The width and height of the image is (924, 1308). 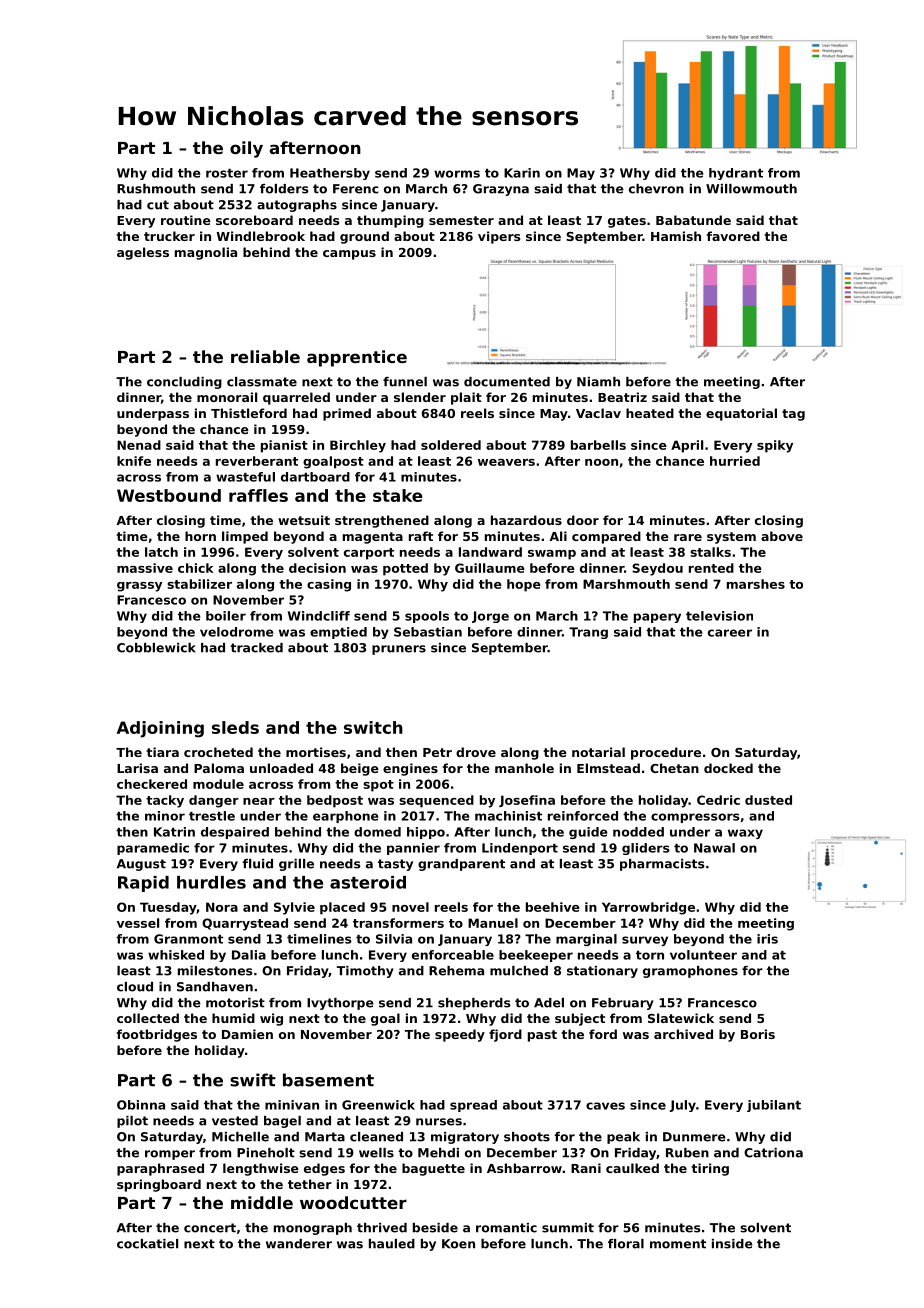 What do you see at coordinates (456, 971) in the image?
I see `Rehema` at bounding box center [456, 971].
